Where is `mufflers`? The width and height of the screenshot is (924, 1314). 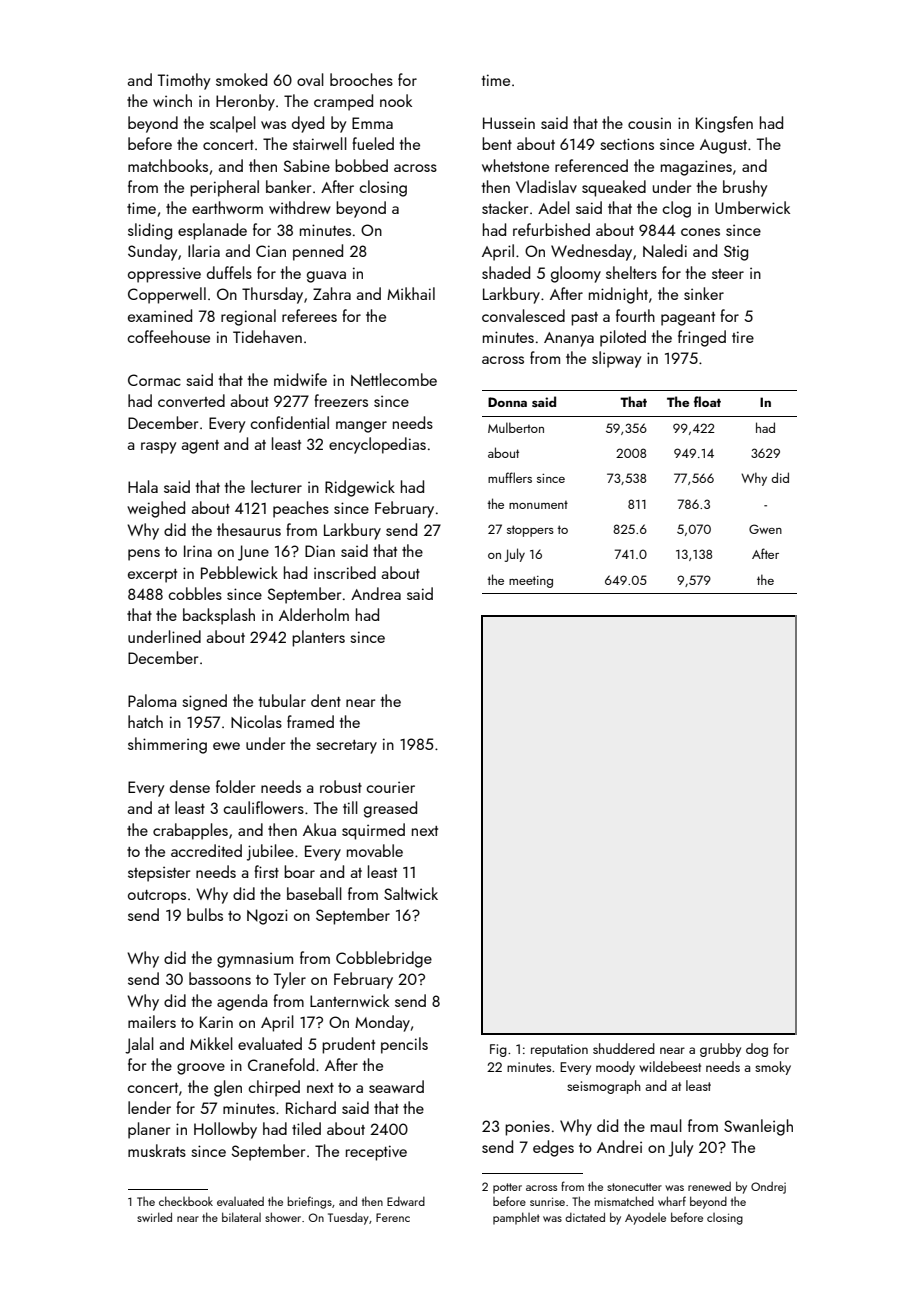 mufflers is located at coordinates (510, 477).
